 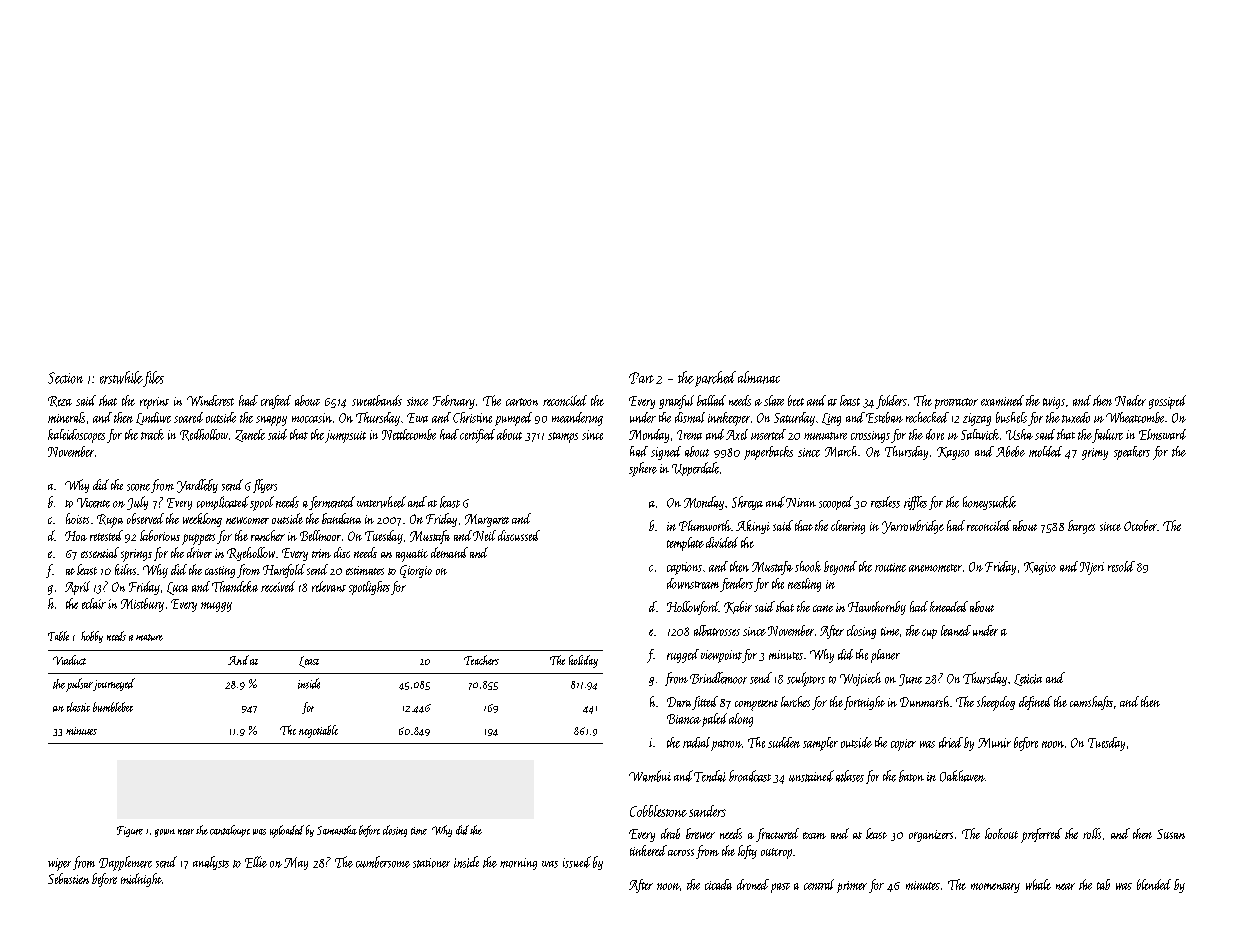 I want to click on May, so click(x=296, y=863).
